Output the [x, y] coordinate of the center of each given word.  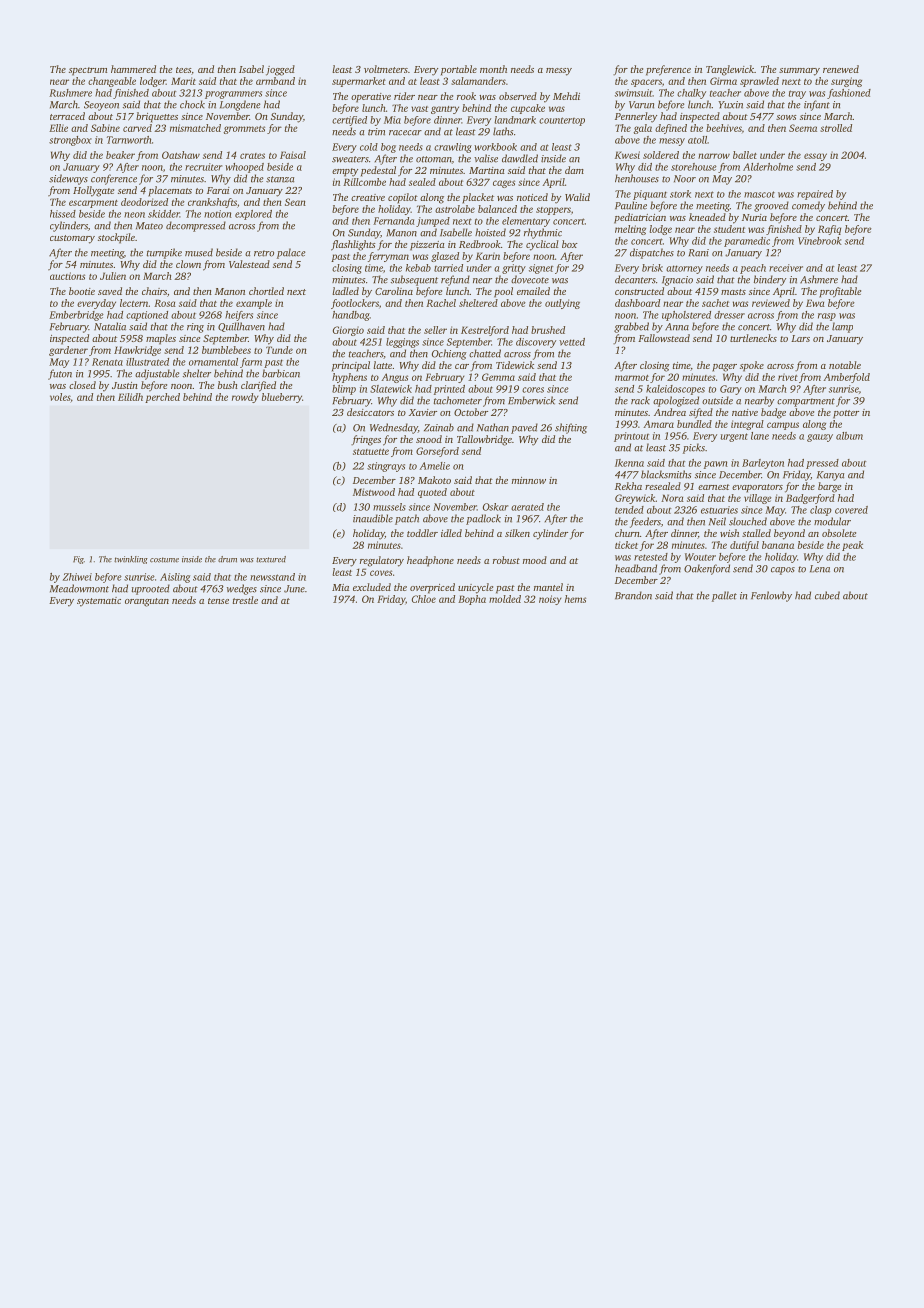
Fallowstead [664, 338]
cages [504, 184]
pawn [716, 465]
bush [228, 385]
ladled [345, 291]
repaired [815, 195]
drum [227, 559]
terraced [67, 116]
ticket [626, 545]
